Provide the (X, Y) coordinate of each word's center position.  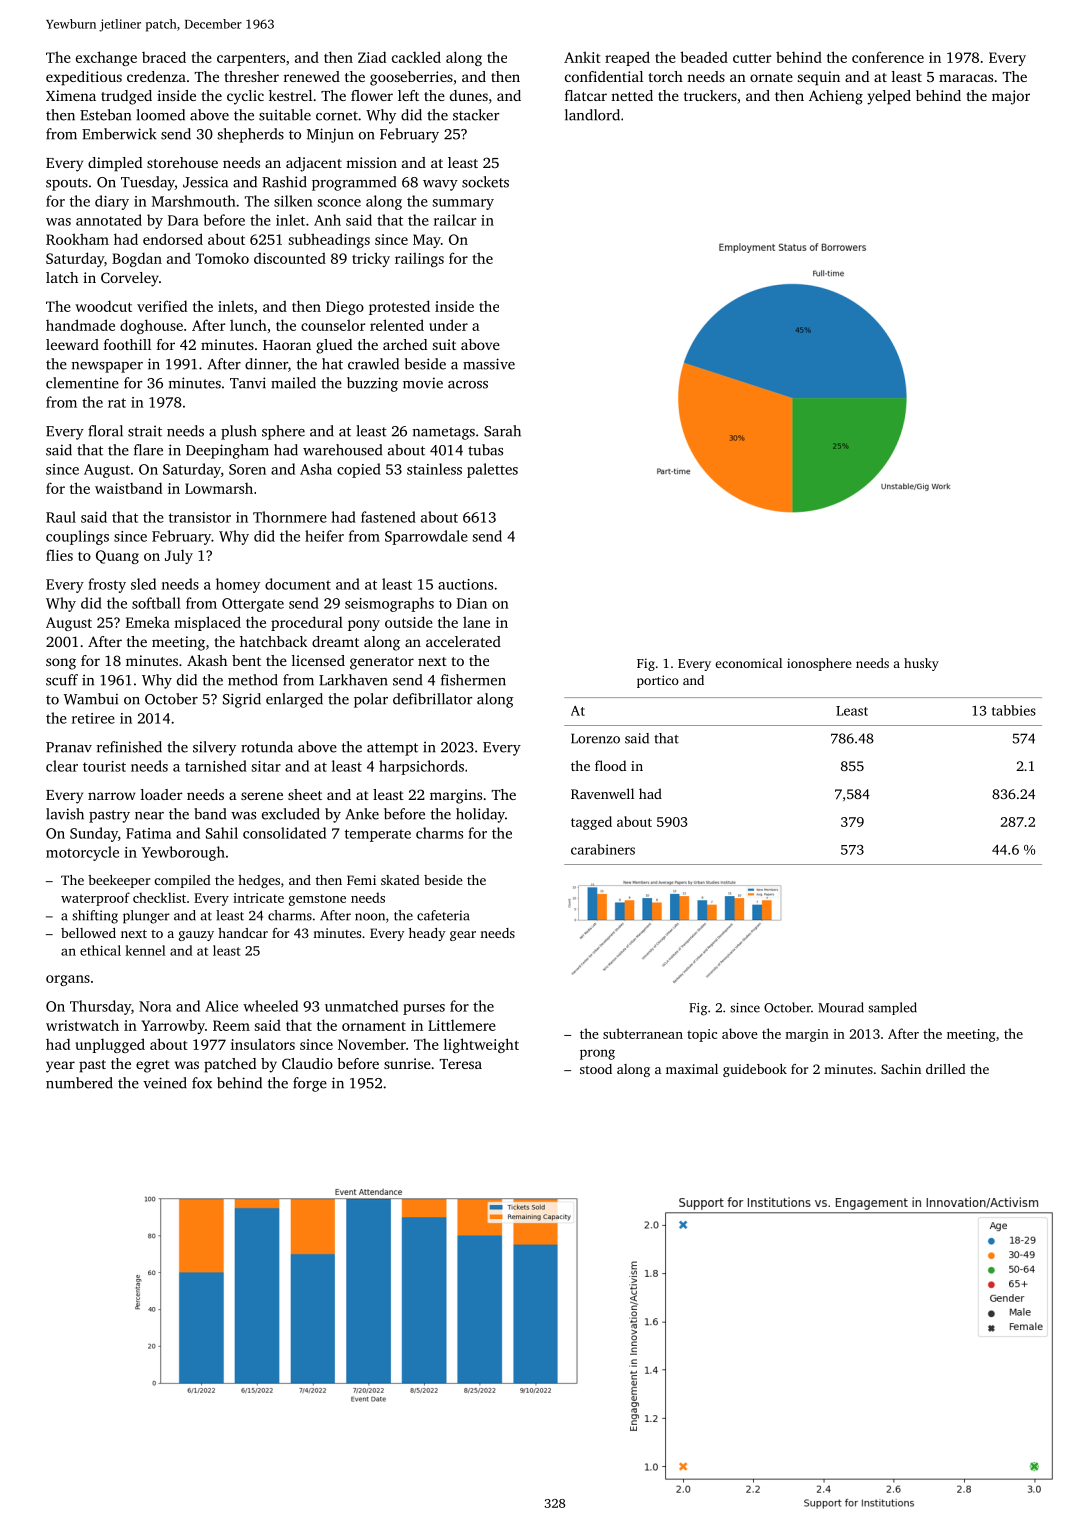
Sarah (502, 431)
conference (888, 57)
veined (165, 1083)
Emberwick (119, 134)
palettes (492, 470)
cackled (416, 57)
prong (597, 1054)
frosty (107, 585)
